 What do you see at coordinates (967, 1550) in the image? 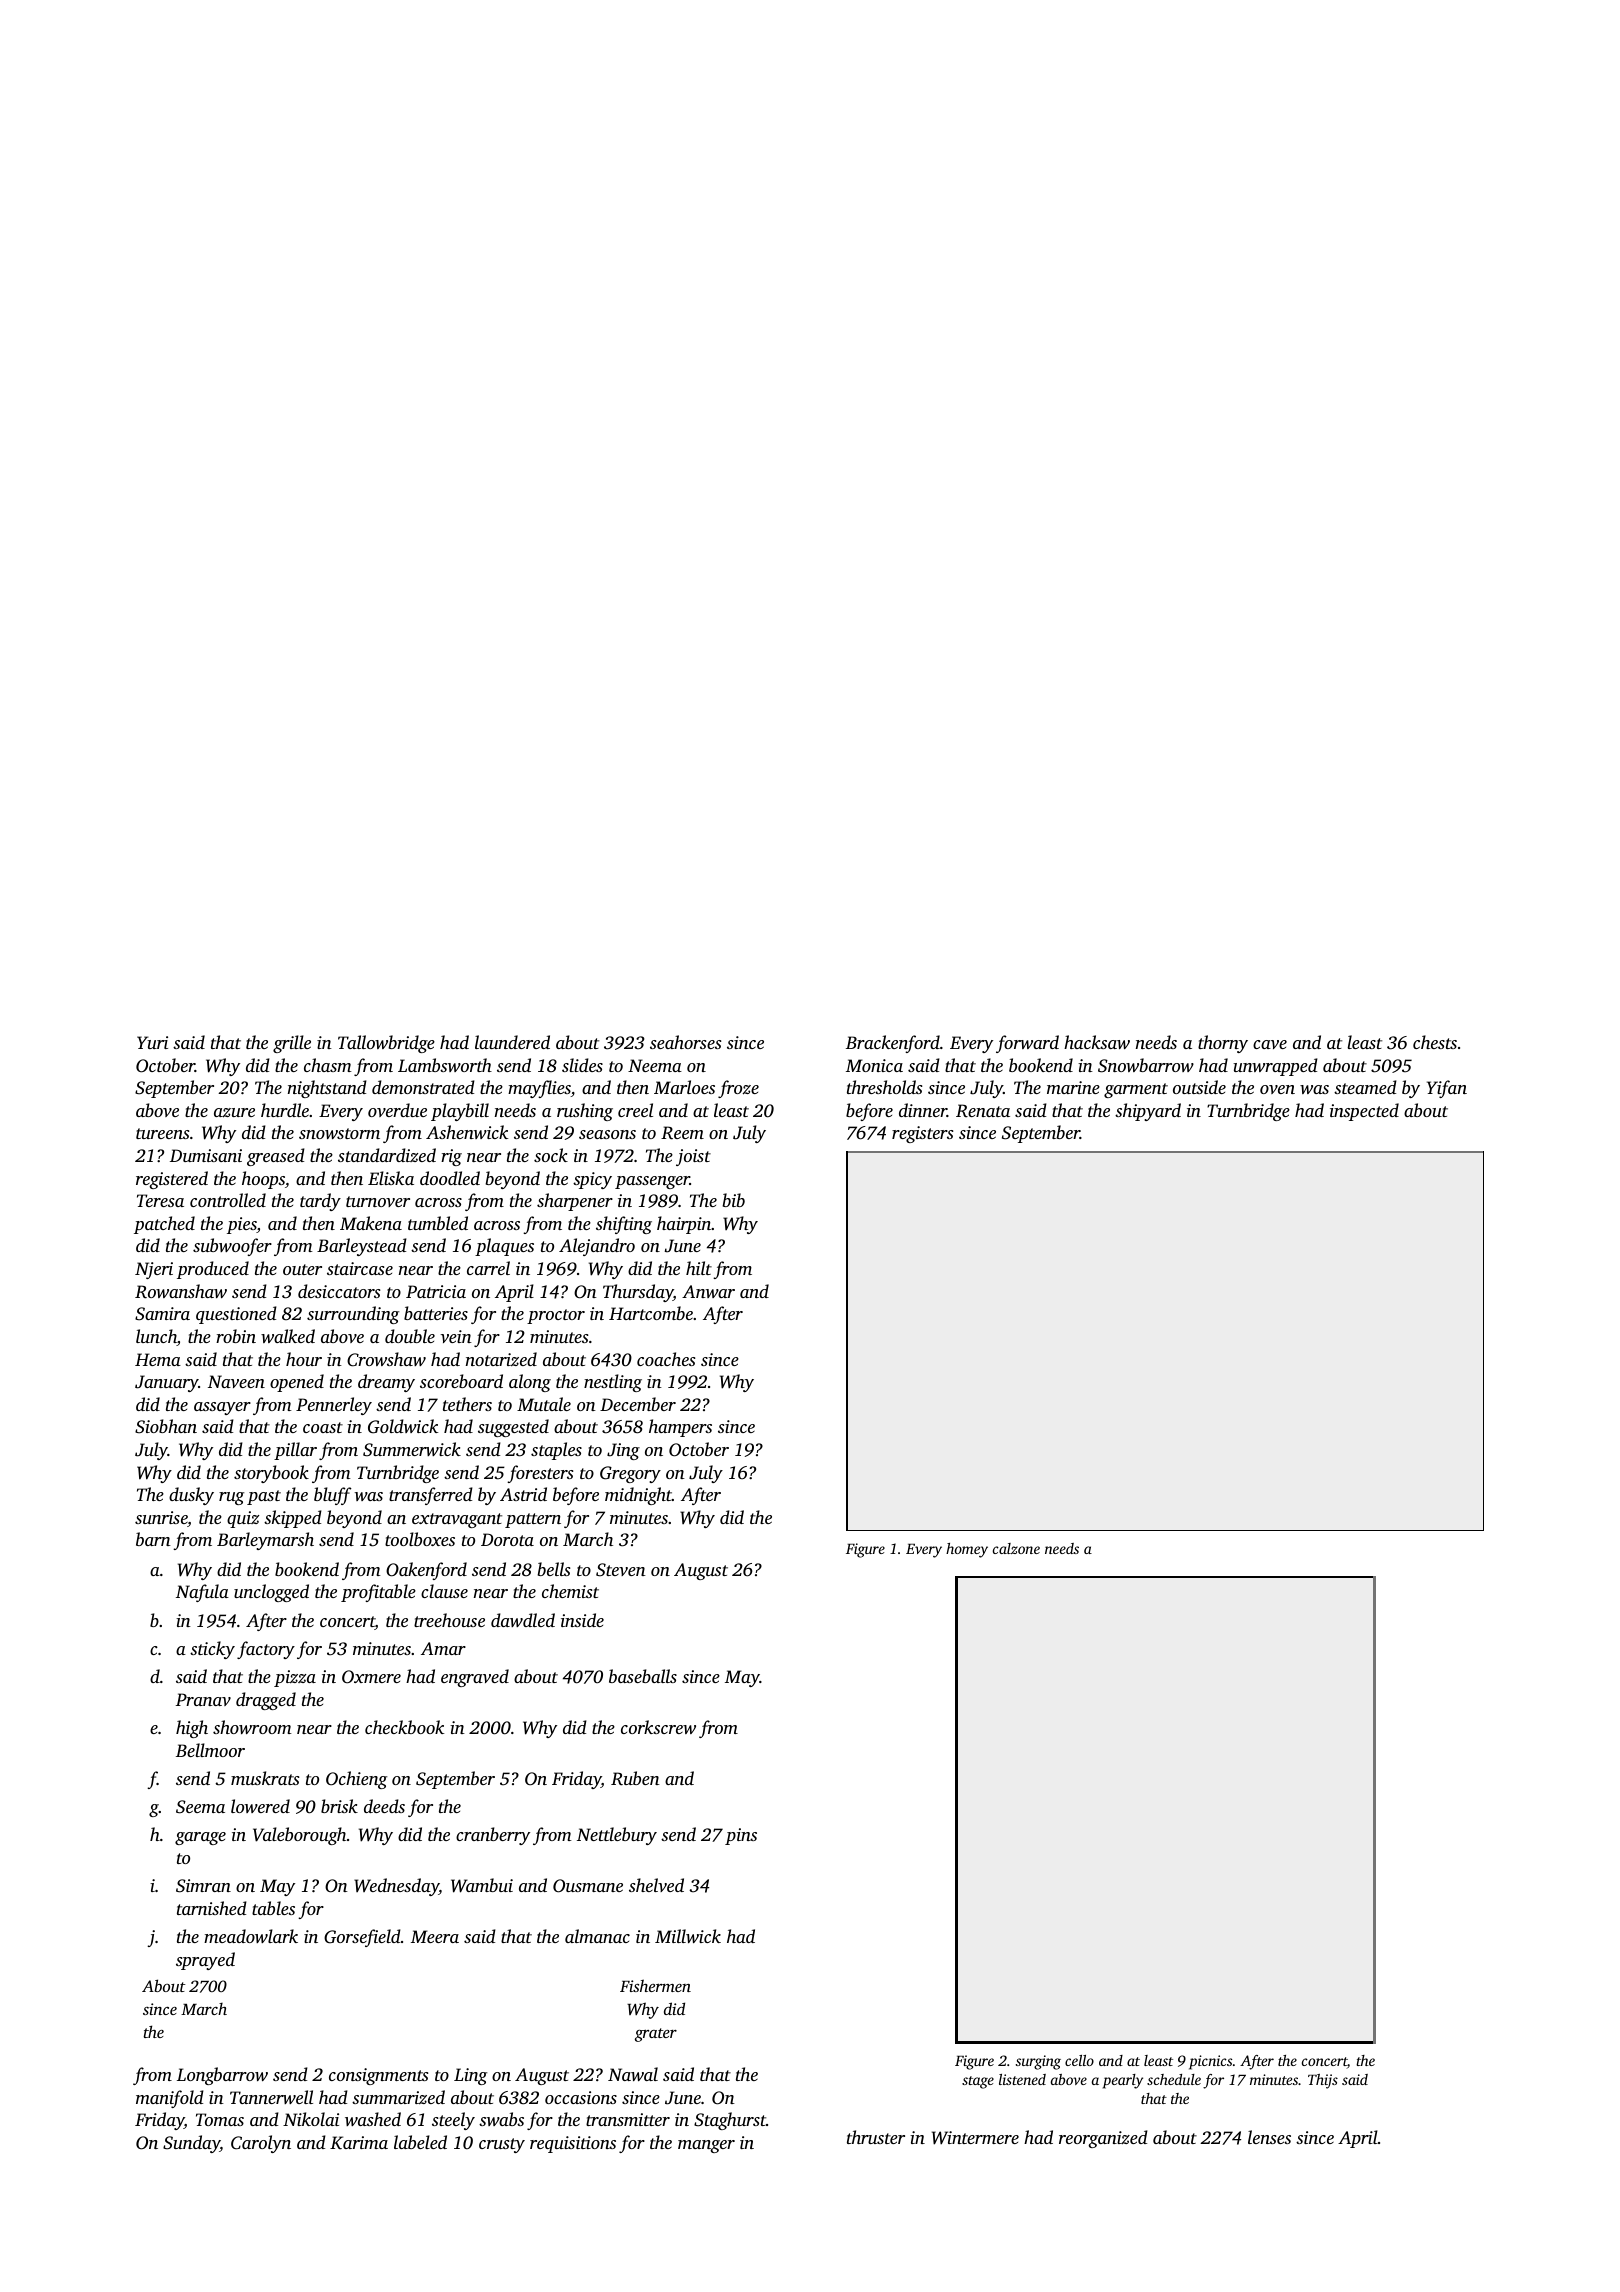
I see `homey` at bounding box center [967, 1550].
